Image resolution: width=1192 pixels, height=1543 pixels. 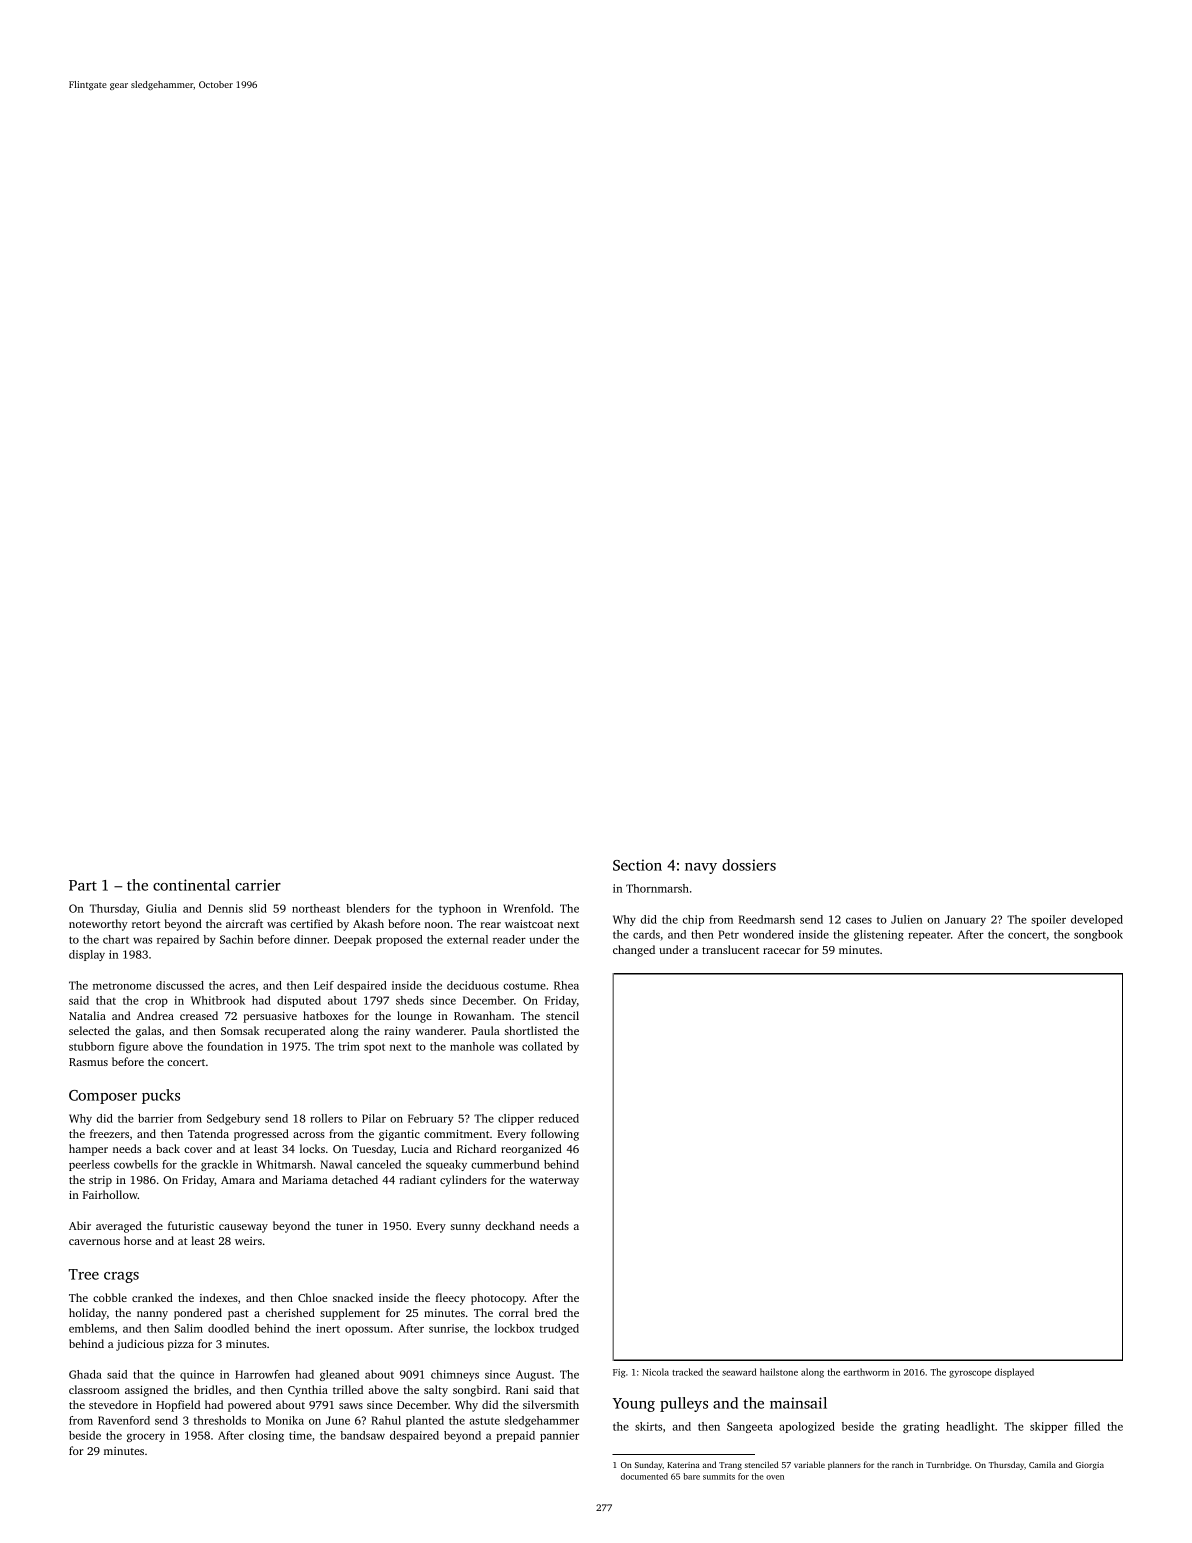 I want to click on stevedore, so click(x=113, y=1404).
